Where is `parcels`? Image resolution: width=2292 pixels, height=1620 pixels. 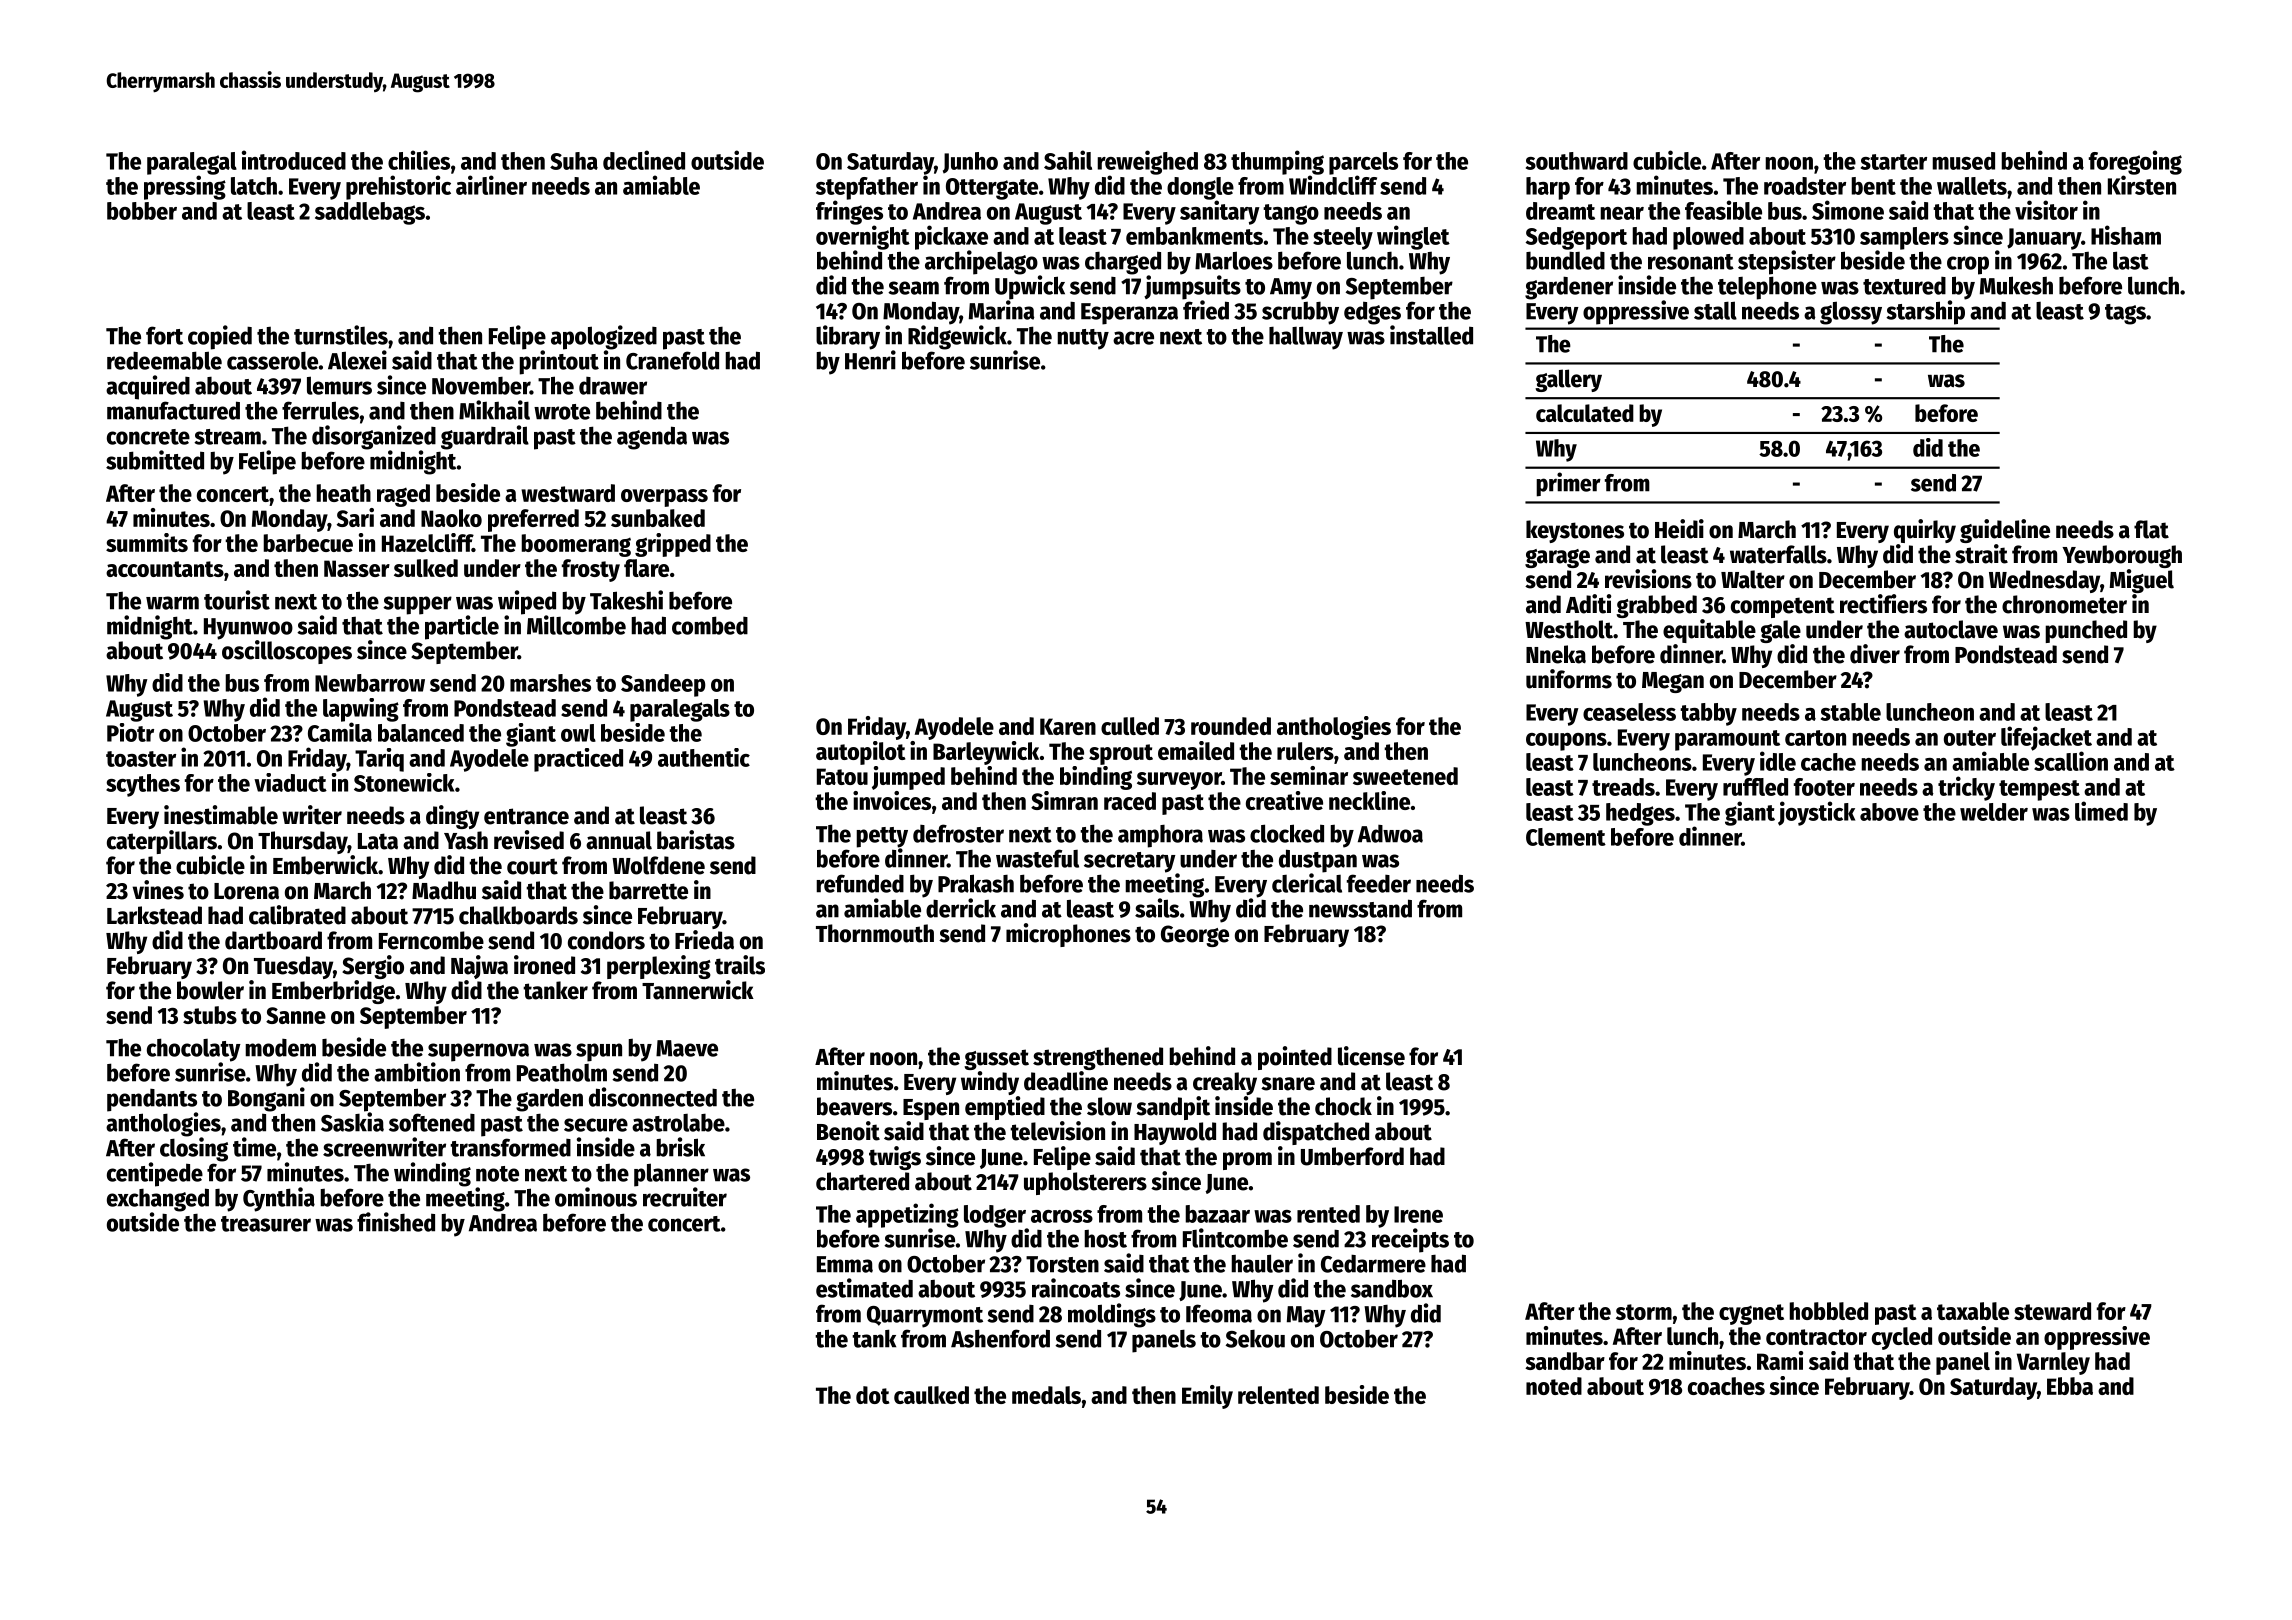 parcels is located at coordinates (1363, 163).
